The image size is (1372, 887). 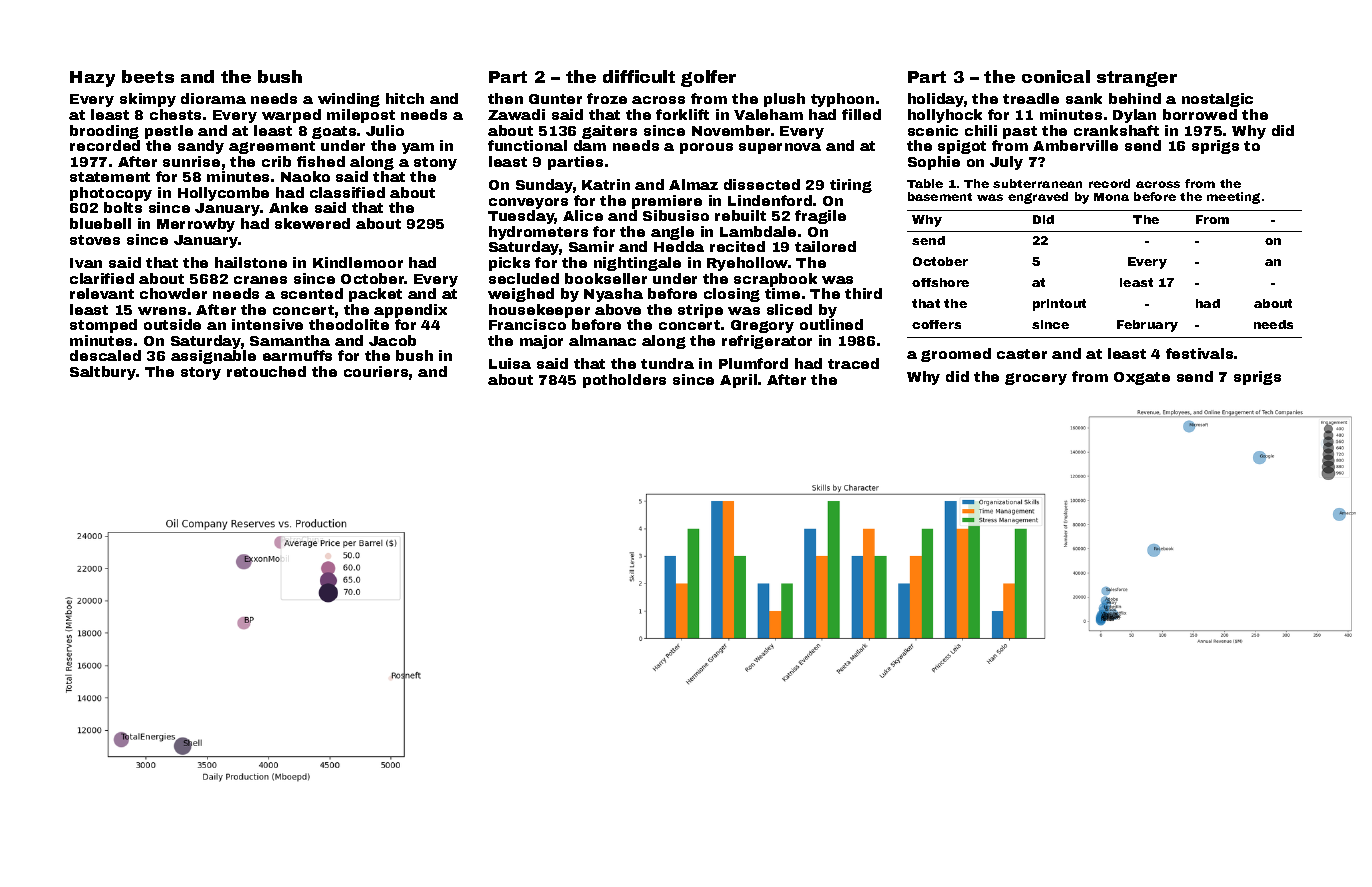 I want to click on Naoko, so click(x=305, y=176).
